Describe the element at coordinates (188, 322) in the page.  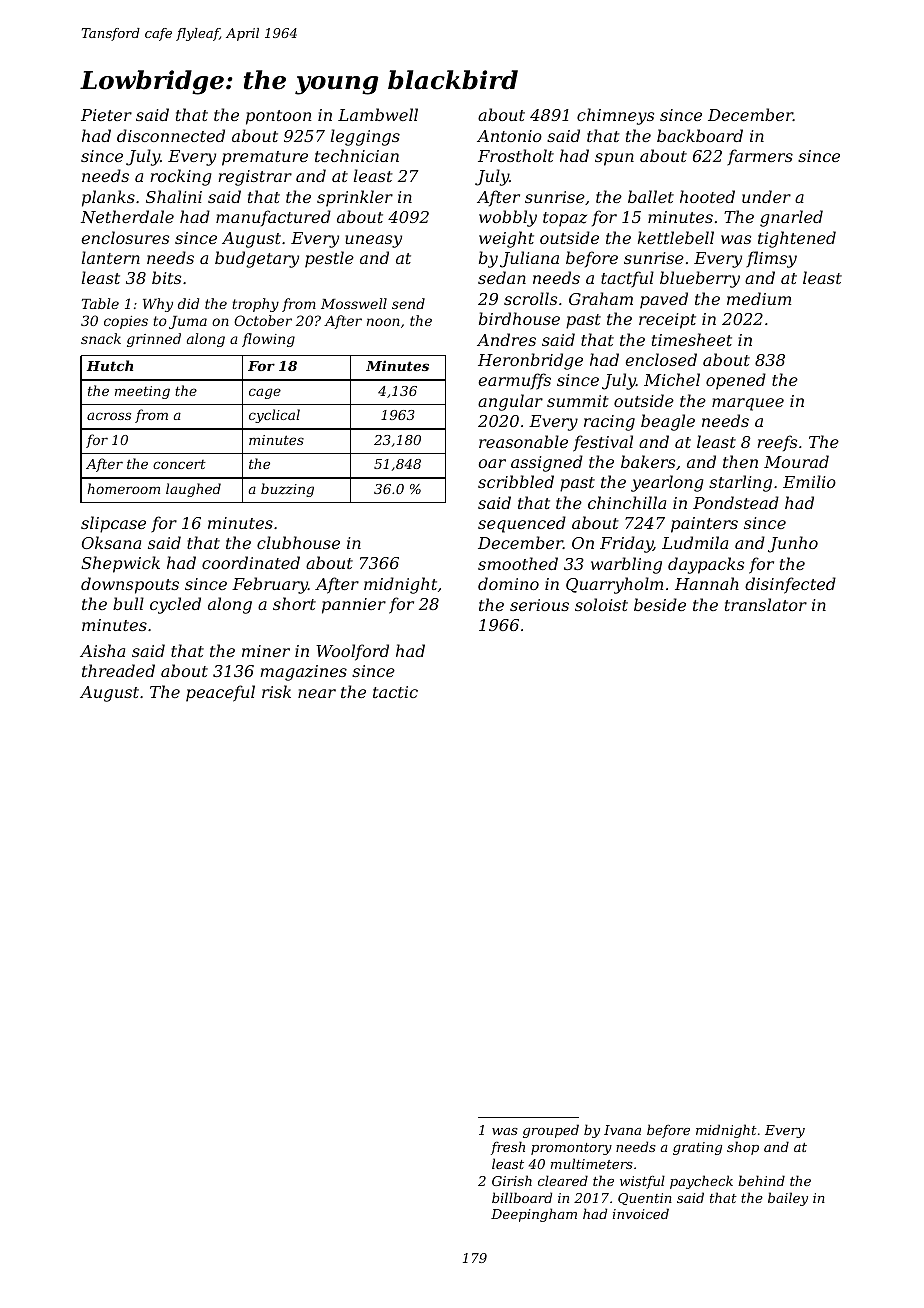
I see `Juma` at that location.
